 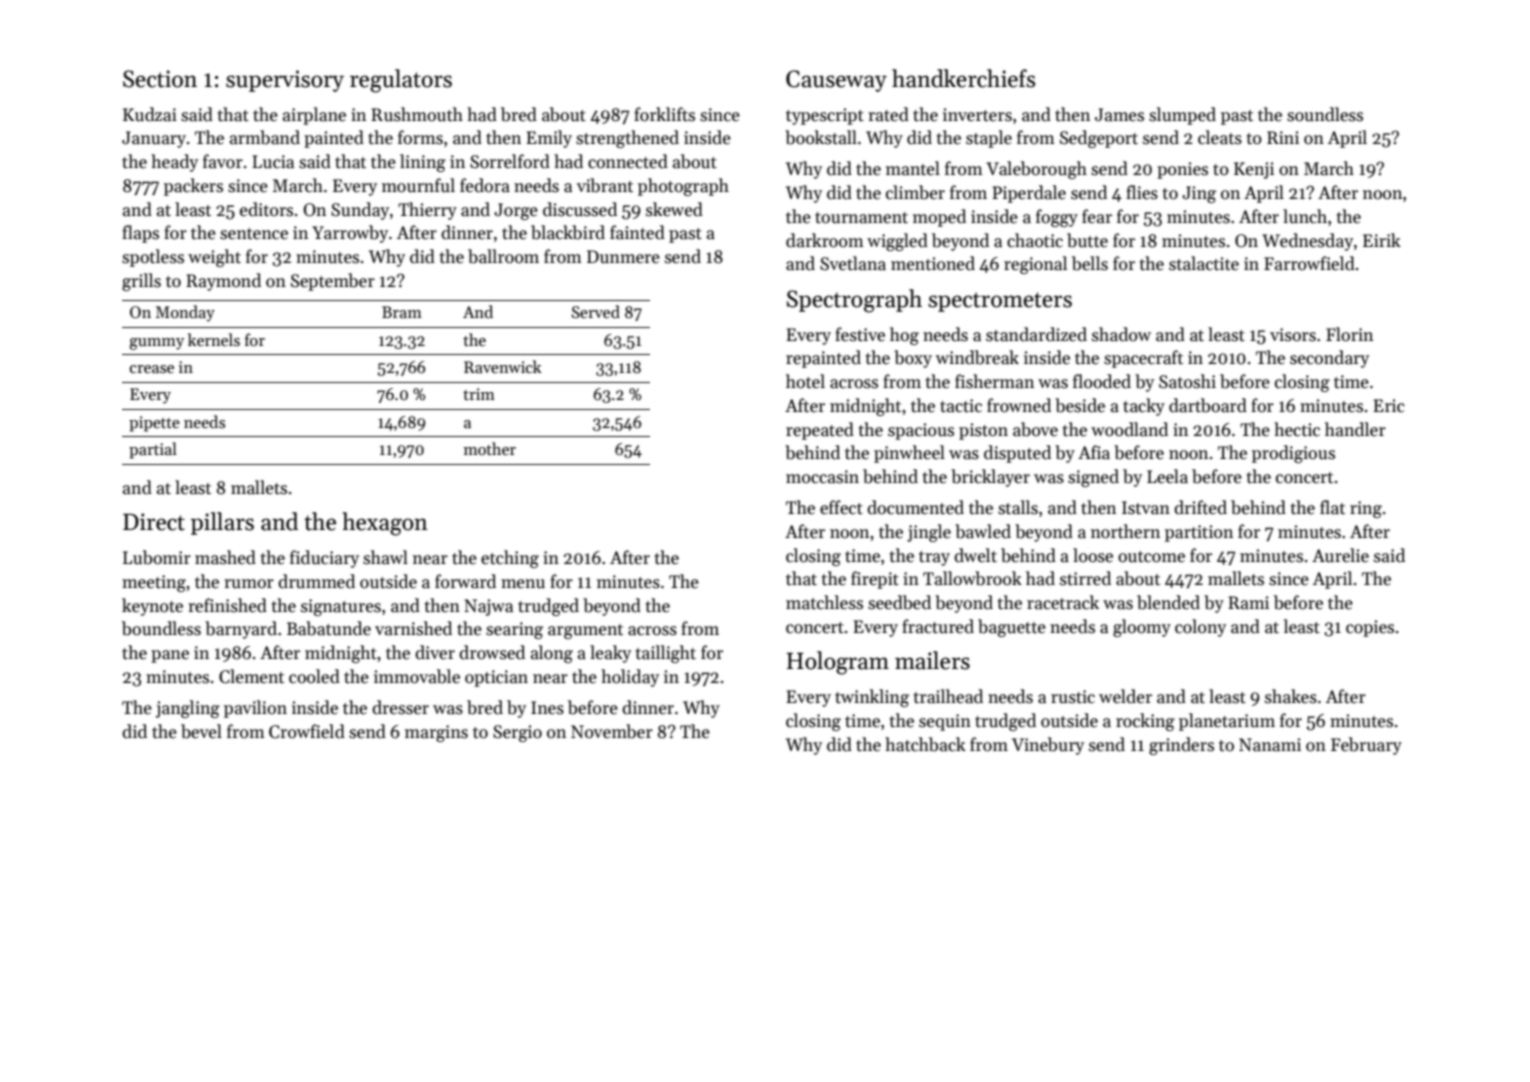 I want to click on Direct, so click(x=154, y=522).
